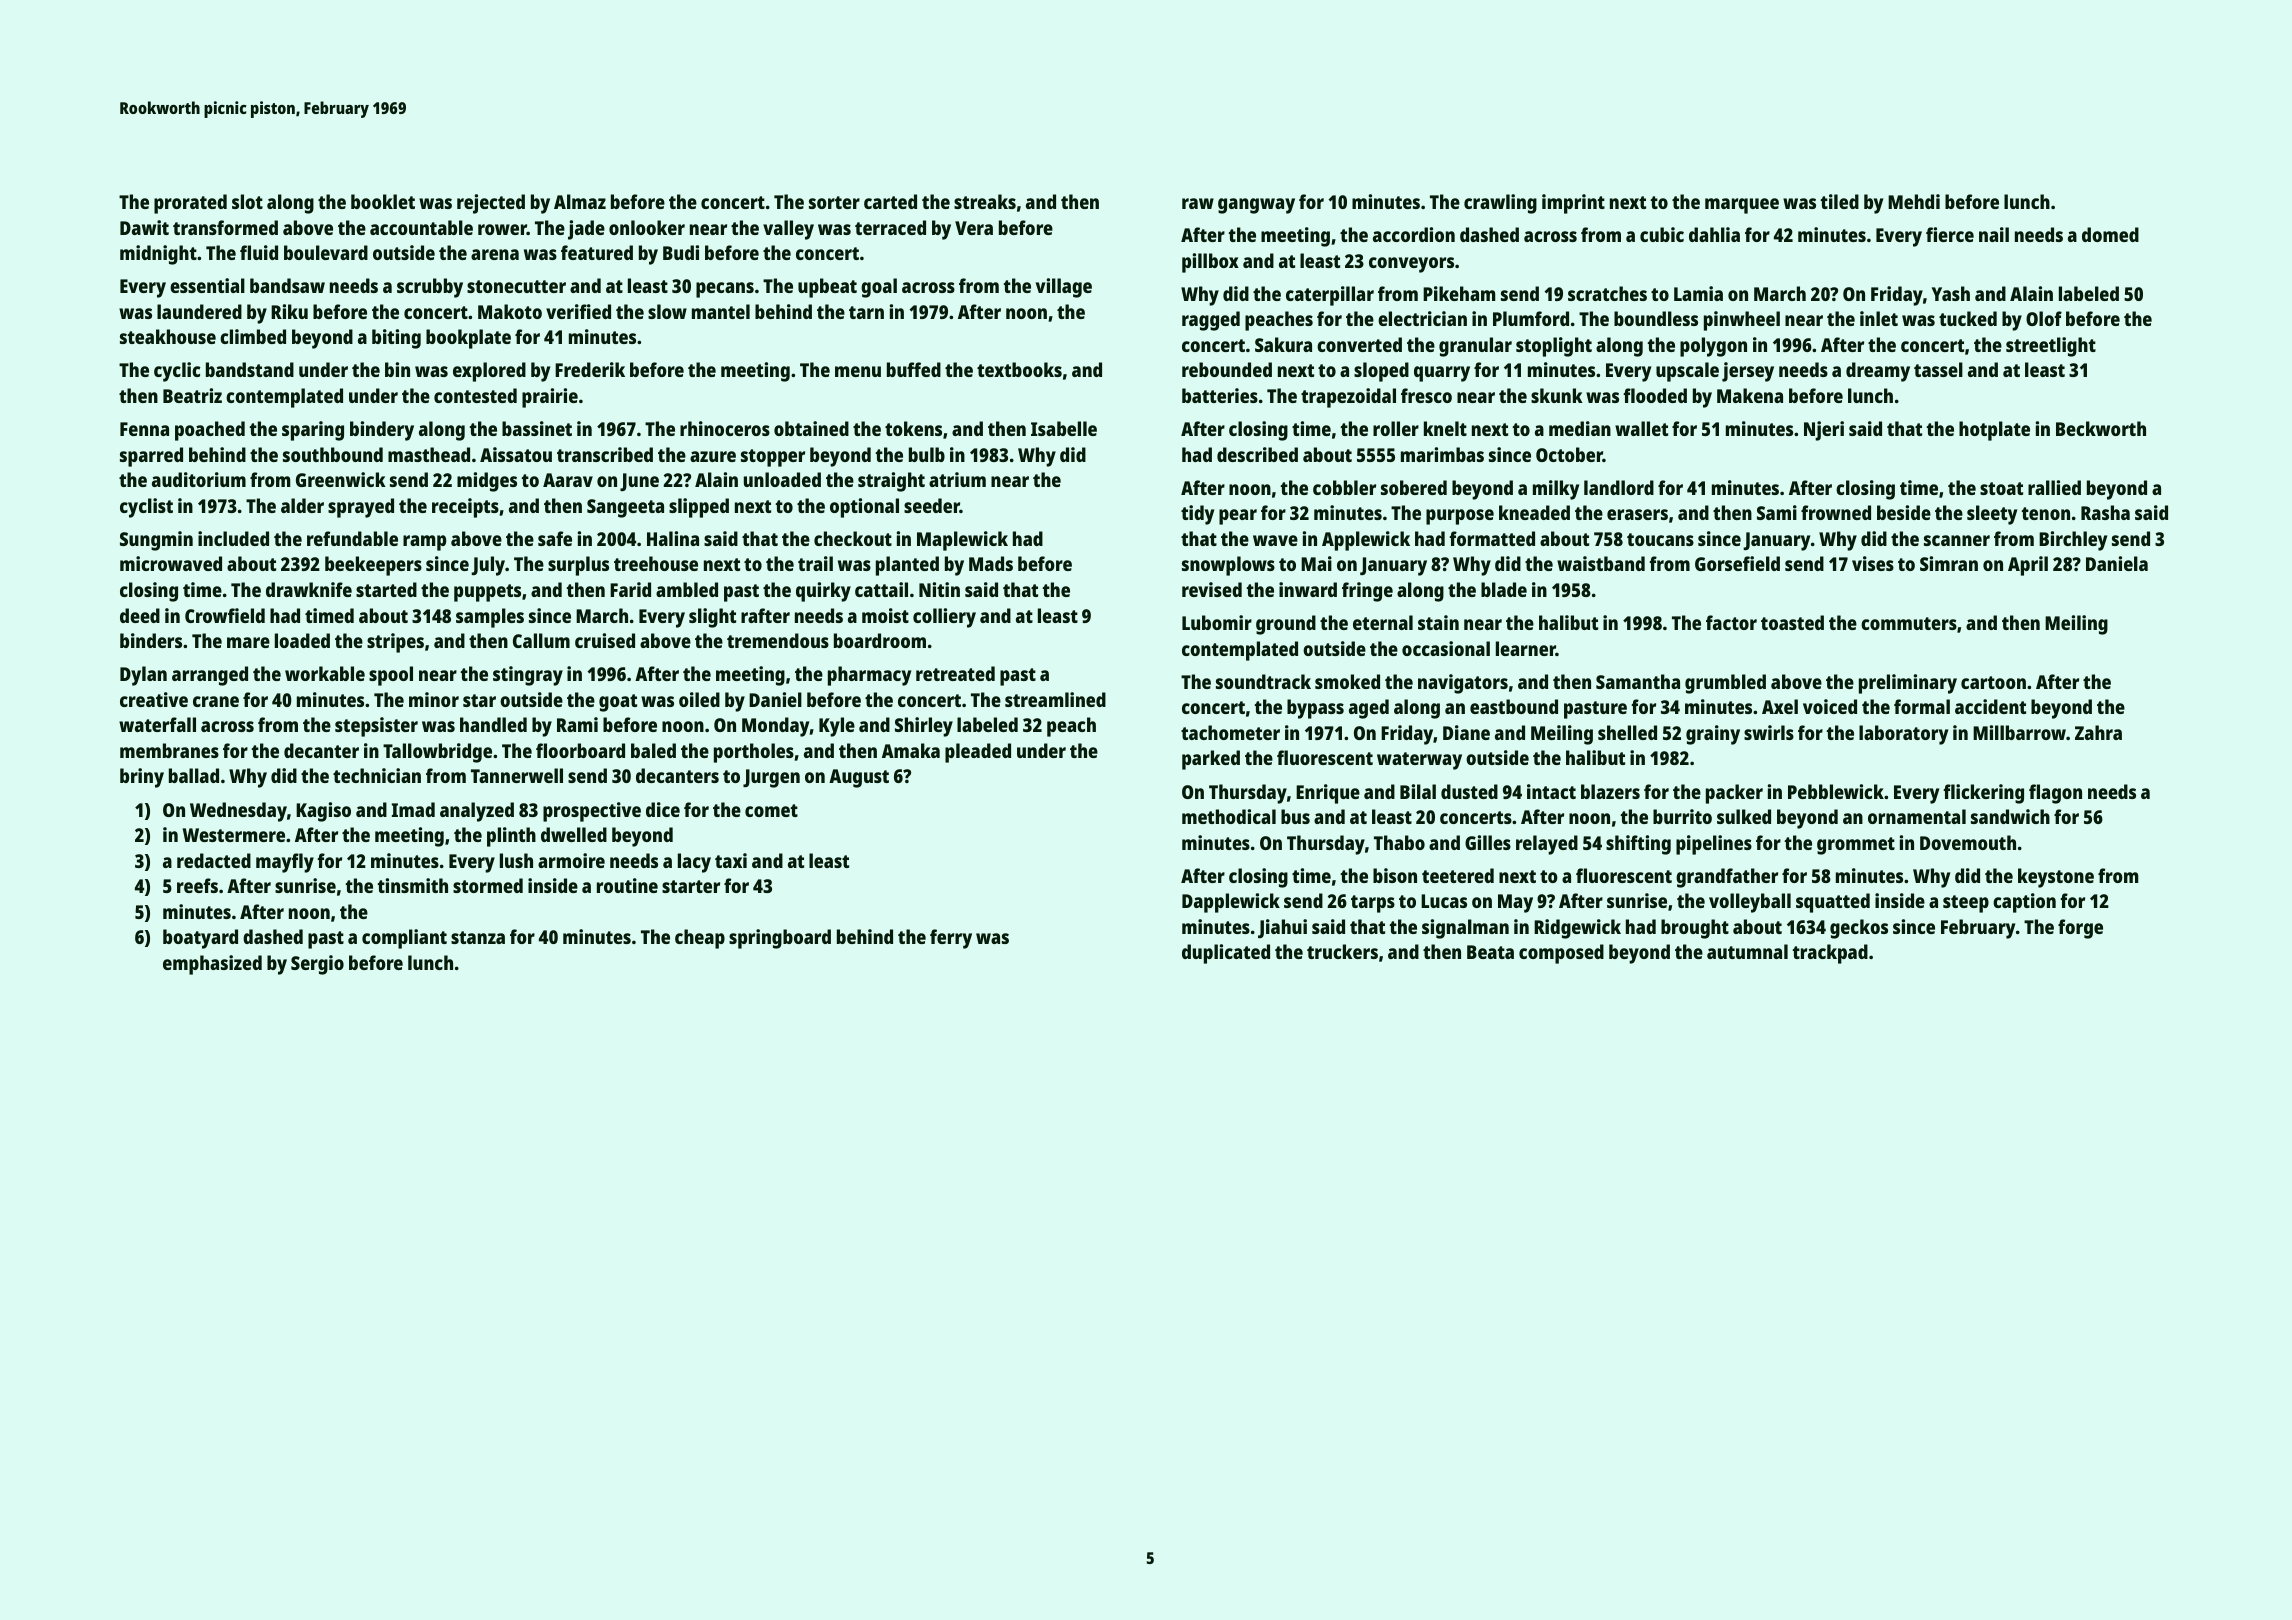 The width and height of the page is (2292, 1620). Describe the element at coordinates (478, 937) in the page. I see `stanza` at that location.
